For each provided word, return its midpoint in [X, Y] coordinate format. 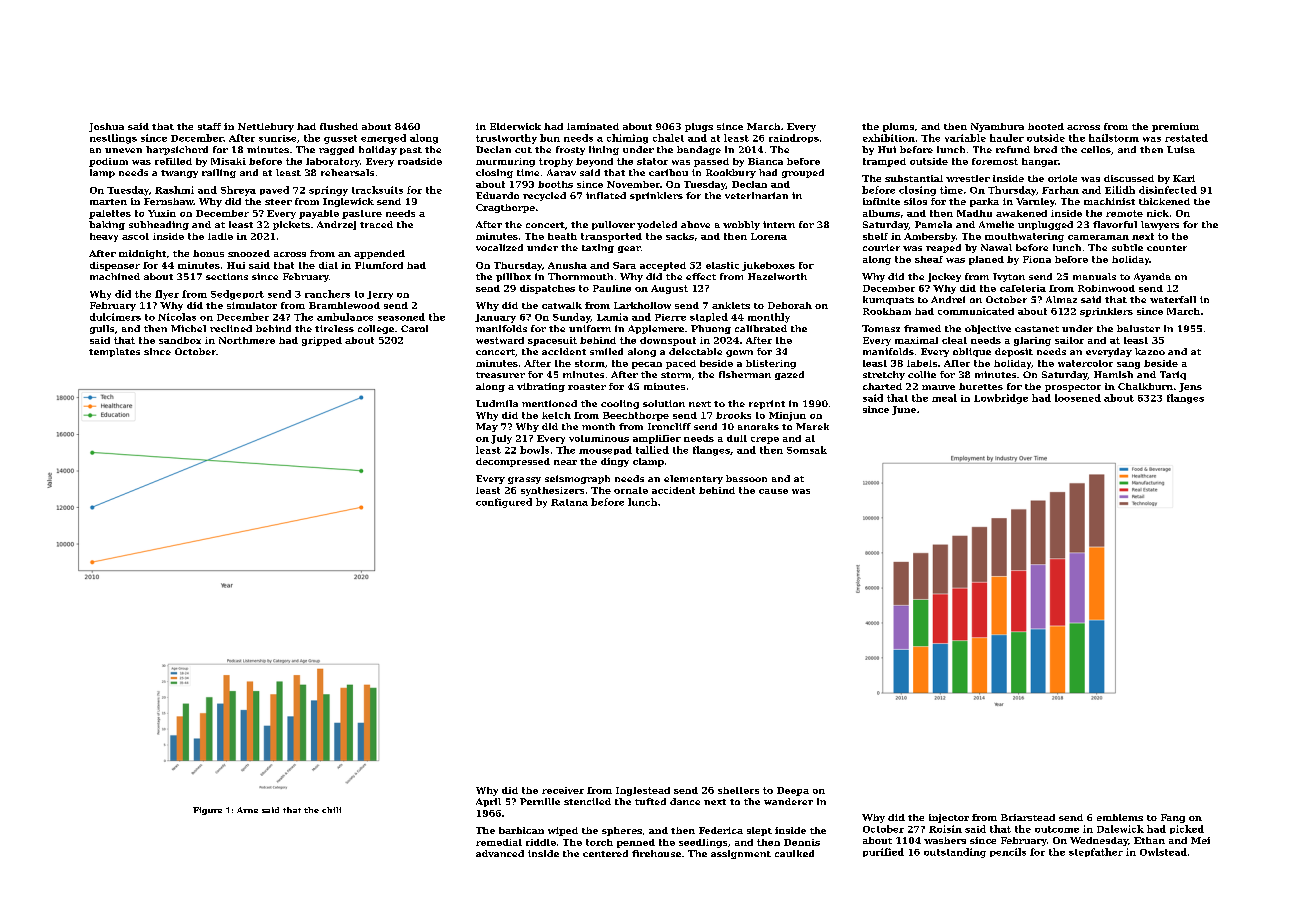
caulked [794, 853]
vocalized [499, 247]
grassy [524, 480]
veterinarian [756, 195]
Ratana [569, 502]
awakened [1021, 213]
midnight [142, 254]
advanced [500, 853]
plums [898, 127]
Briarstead [1028, 817]
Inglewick [348, 202]
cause [773, 491]
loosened [1078, 398]
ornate [631, 490]
